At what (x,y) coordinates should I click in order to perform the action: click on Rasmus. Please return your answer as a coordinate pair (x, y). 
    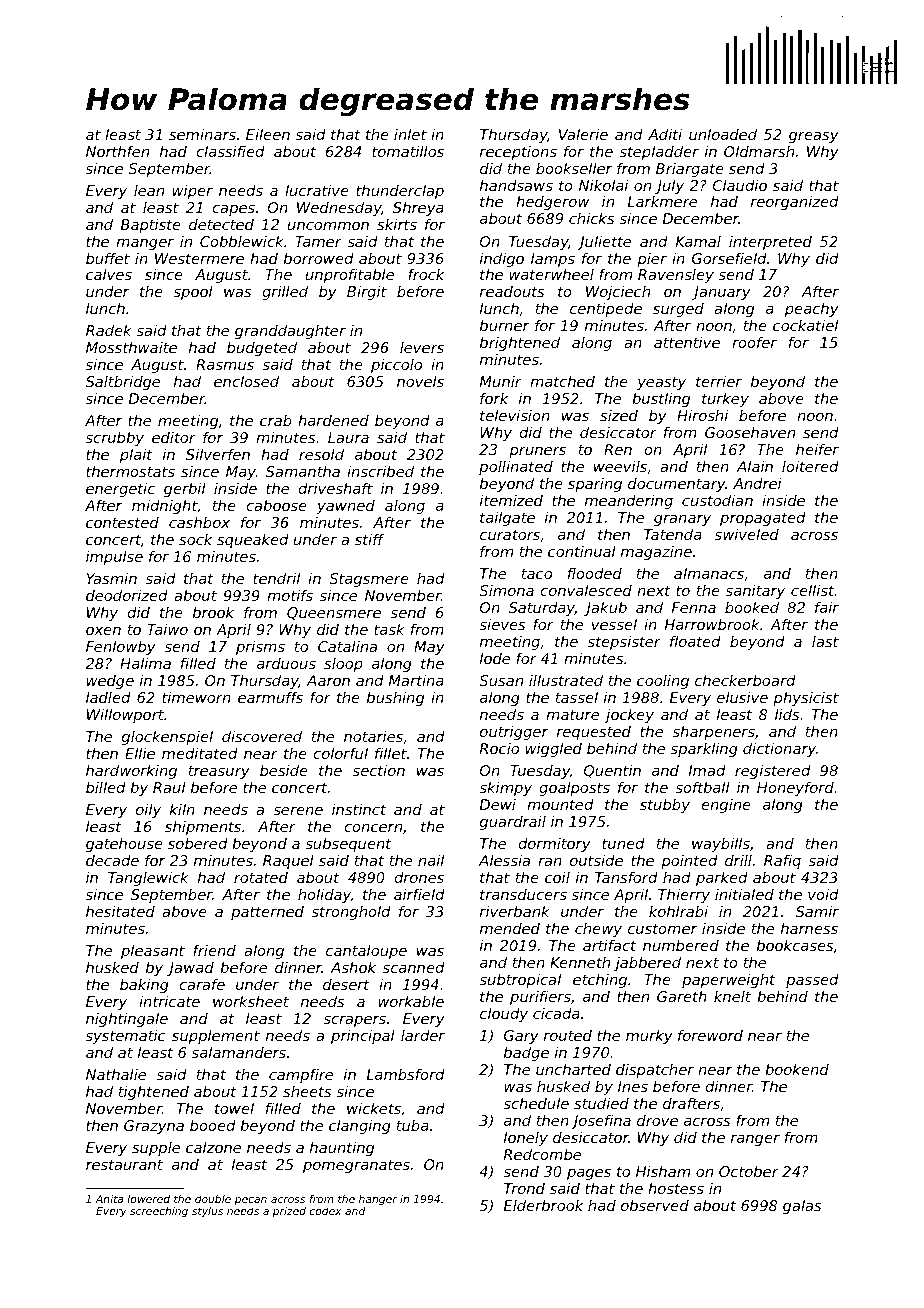
    Looking at the image, I should click on (225, 364).
